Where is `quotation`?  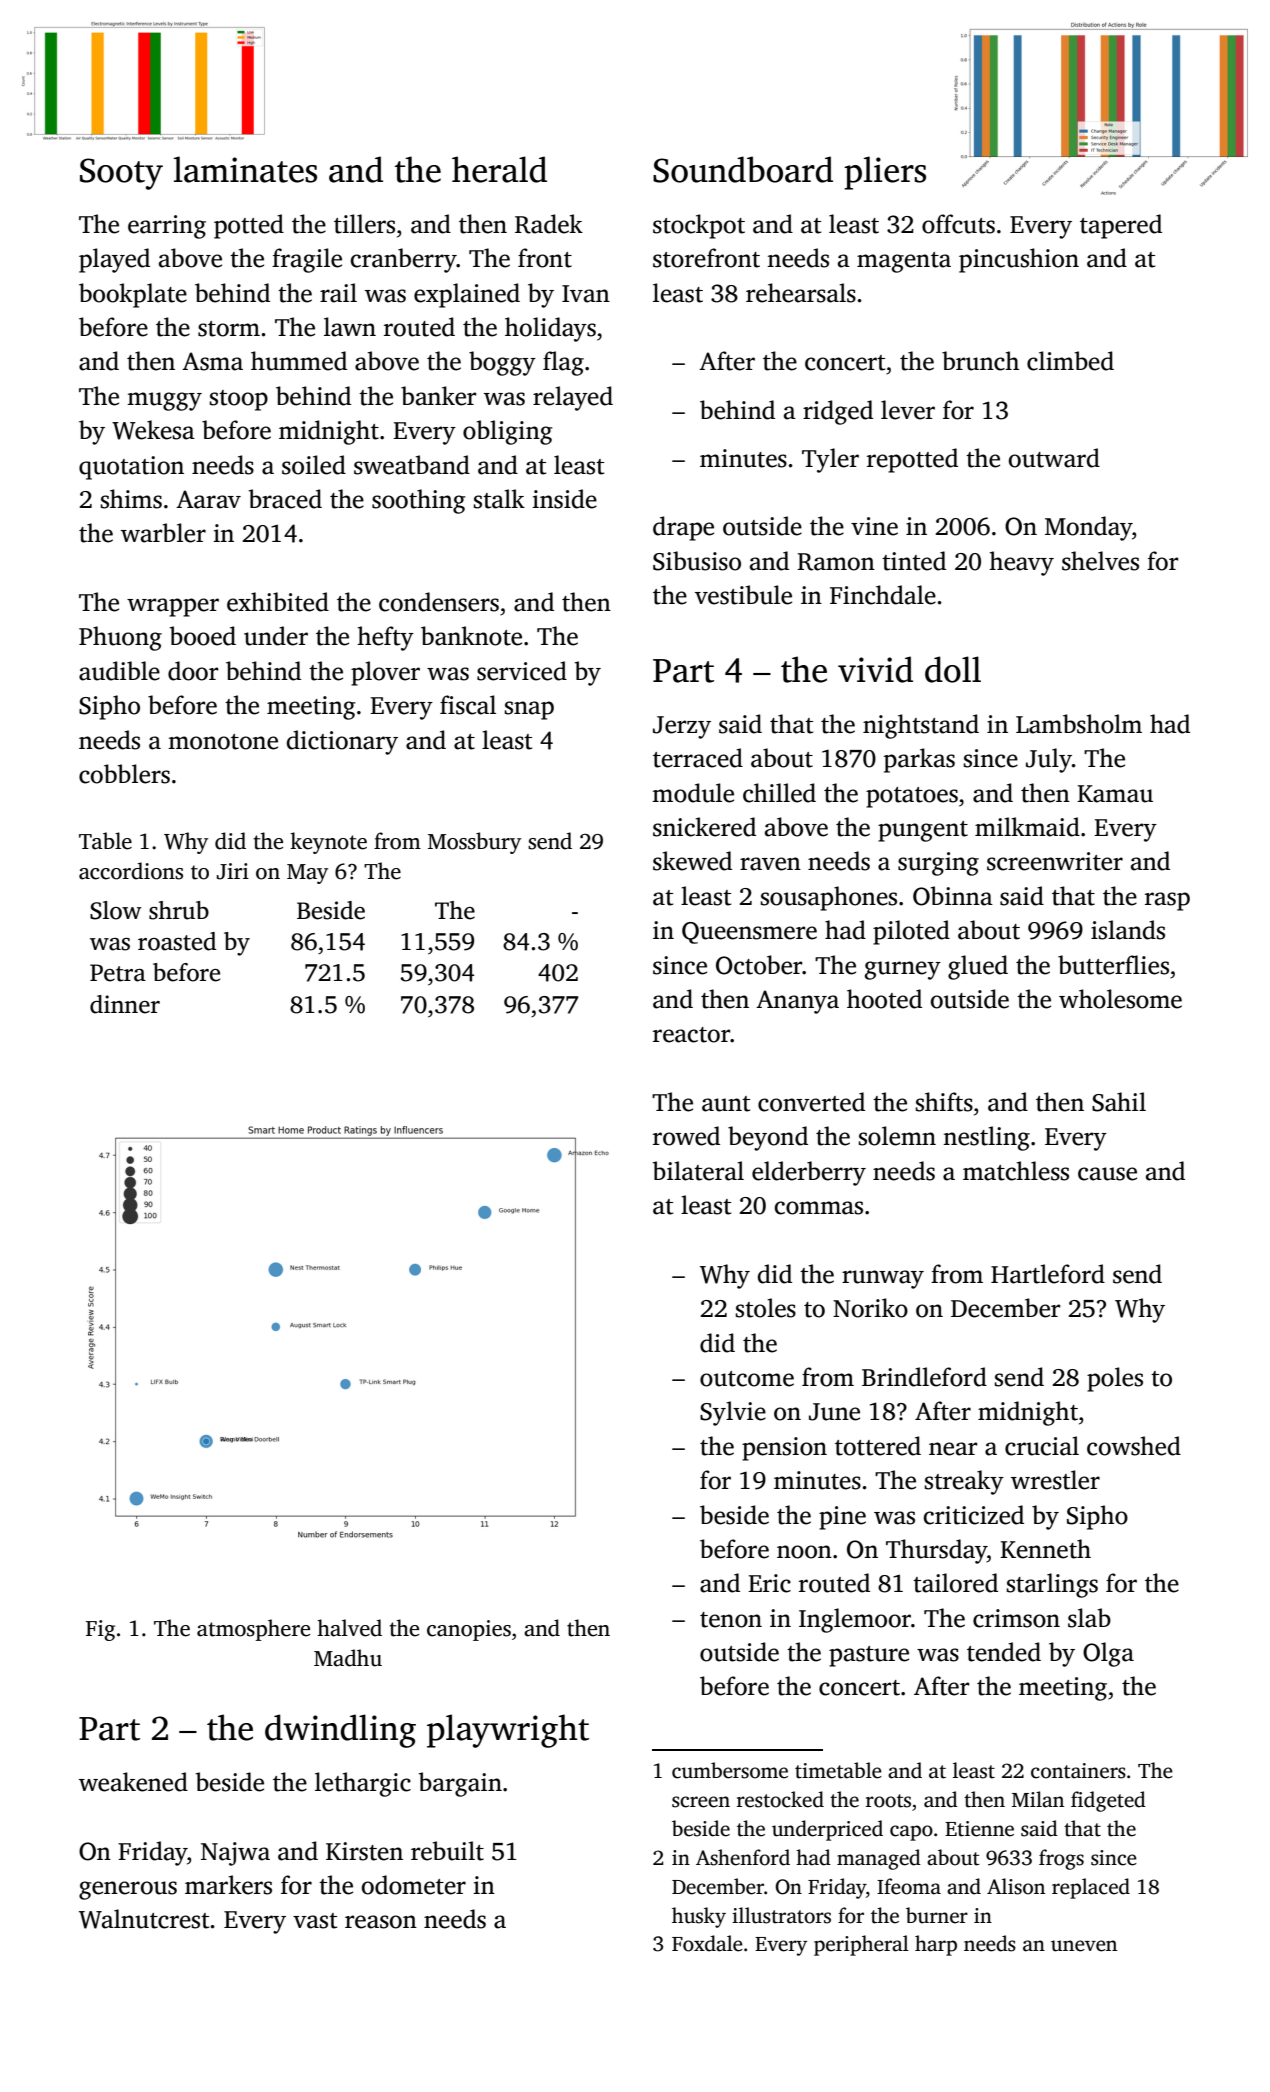 quotation is located at coordinates (131, 468).
